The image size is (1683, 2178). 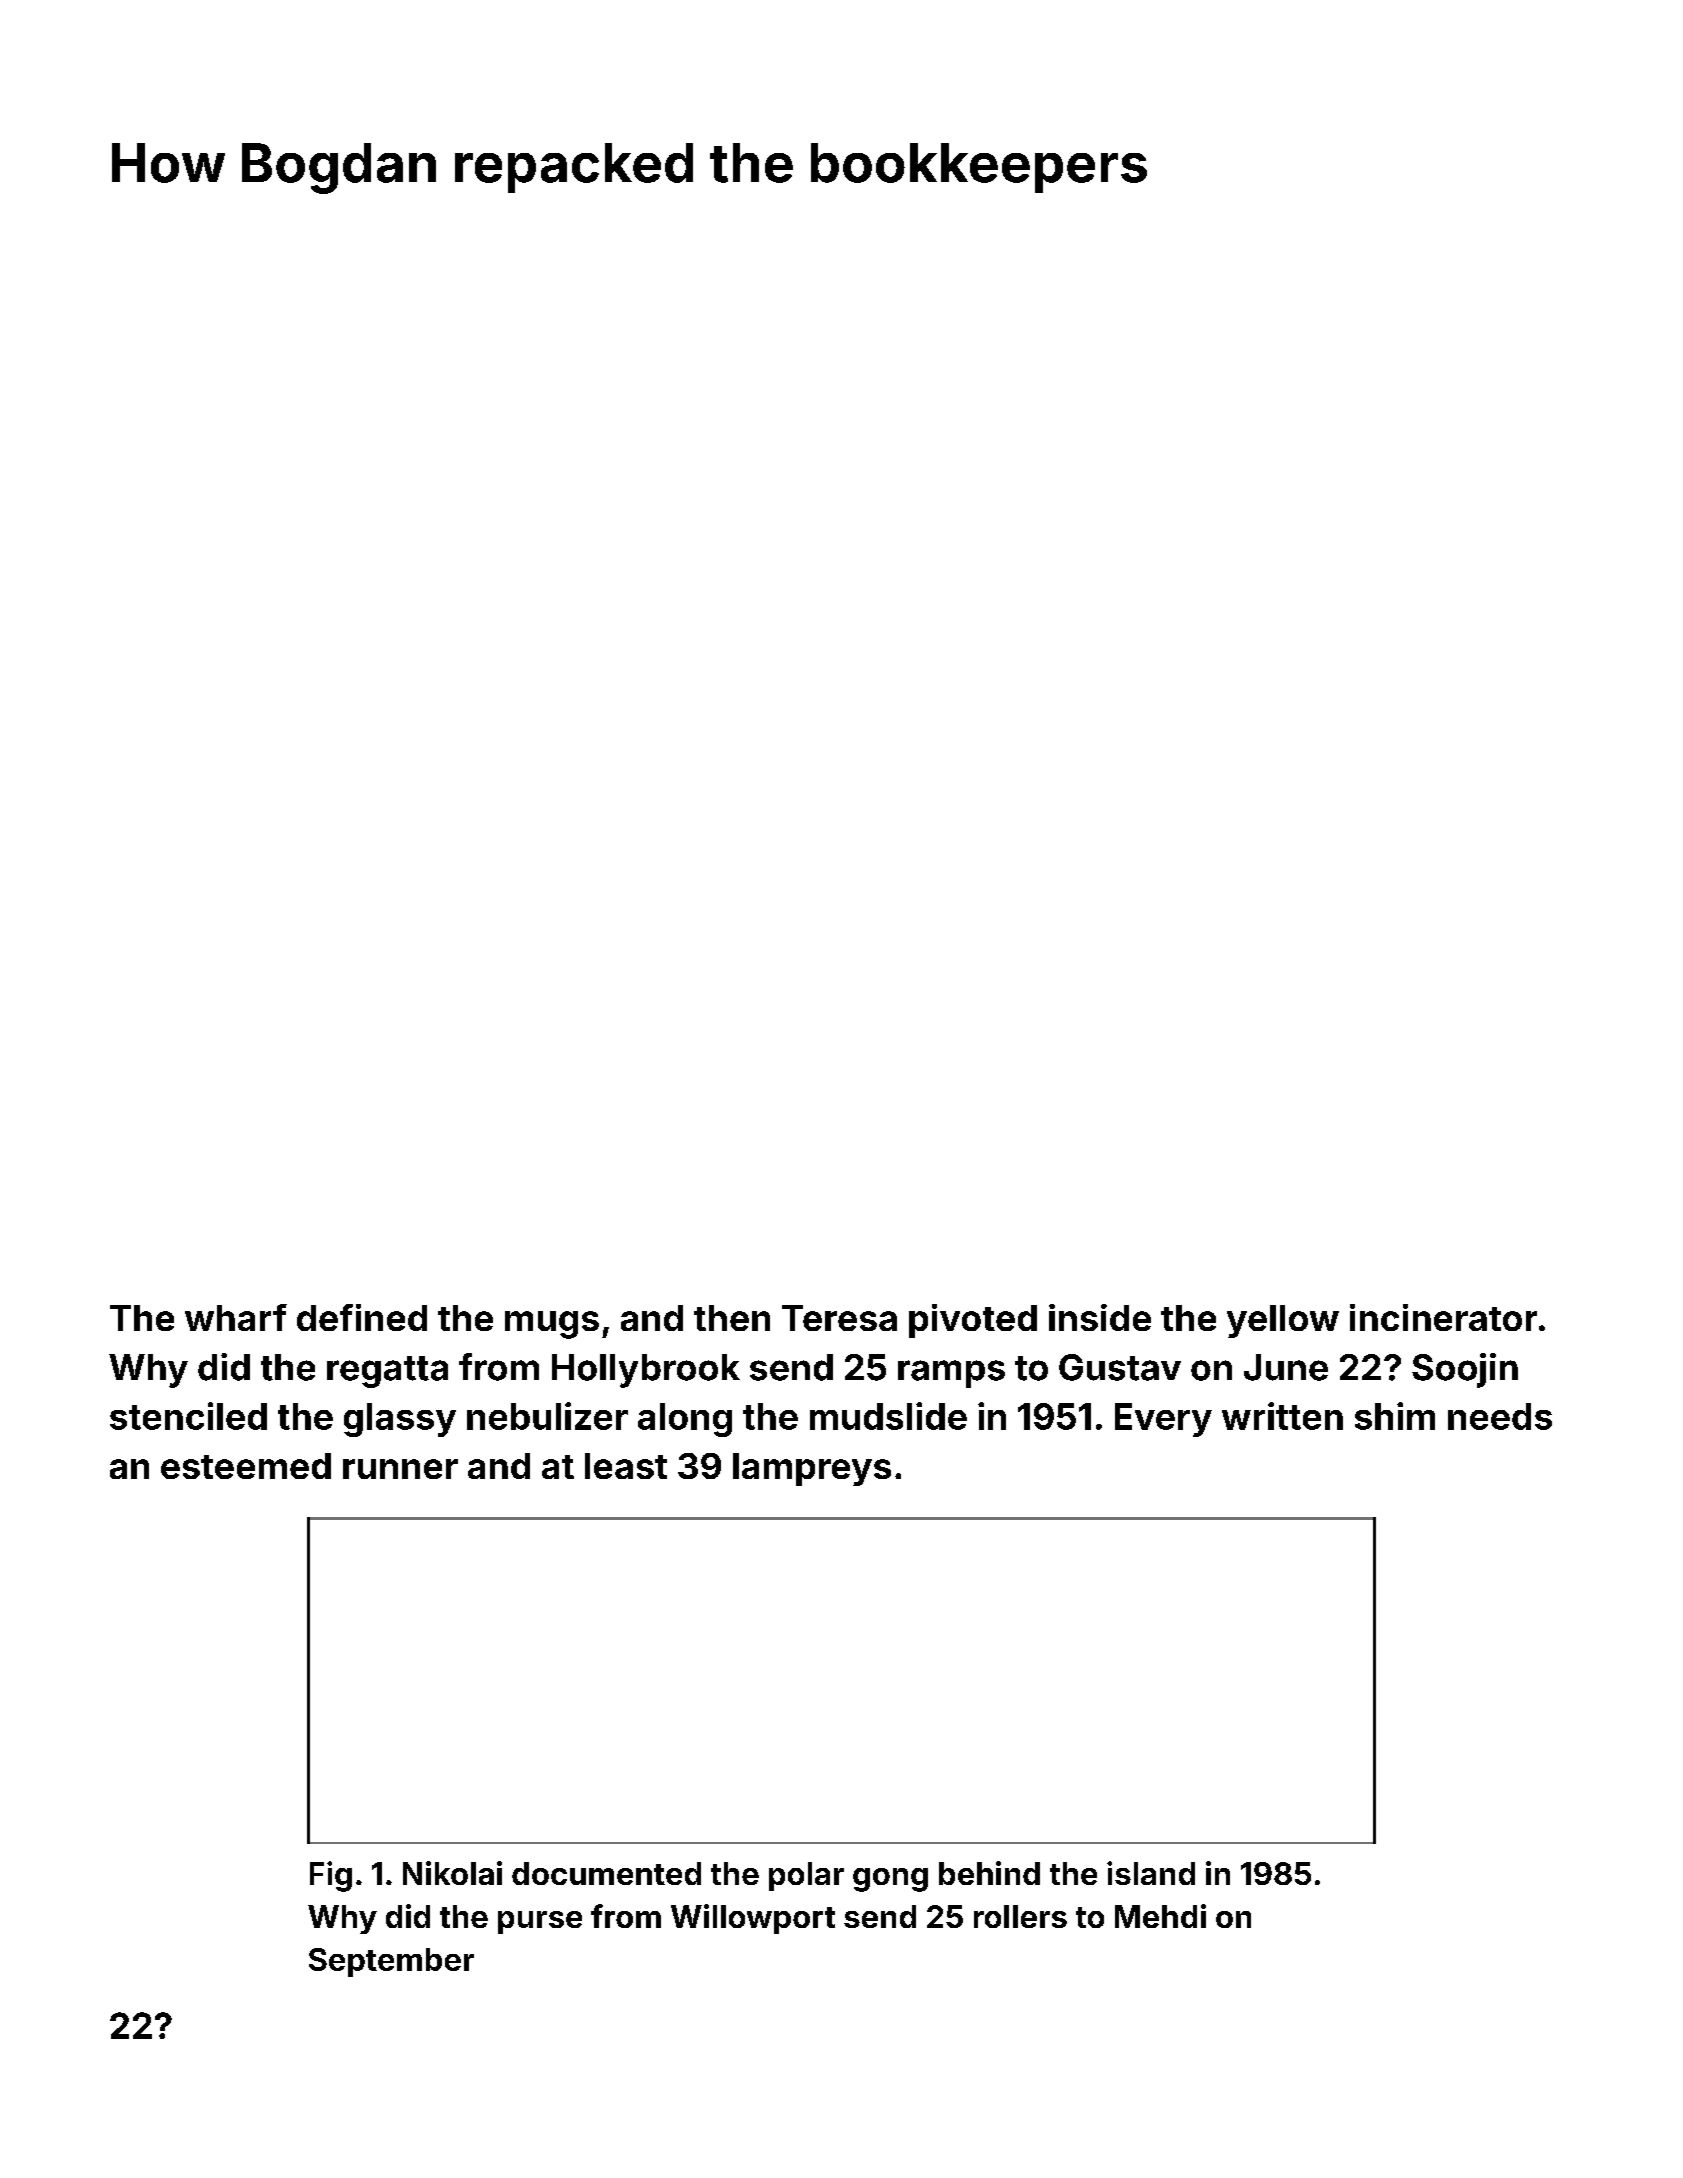 What do you see at coordinates (1151, 1873) in the page?
I see `island` at bounding box center [1151, 1873].
